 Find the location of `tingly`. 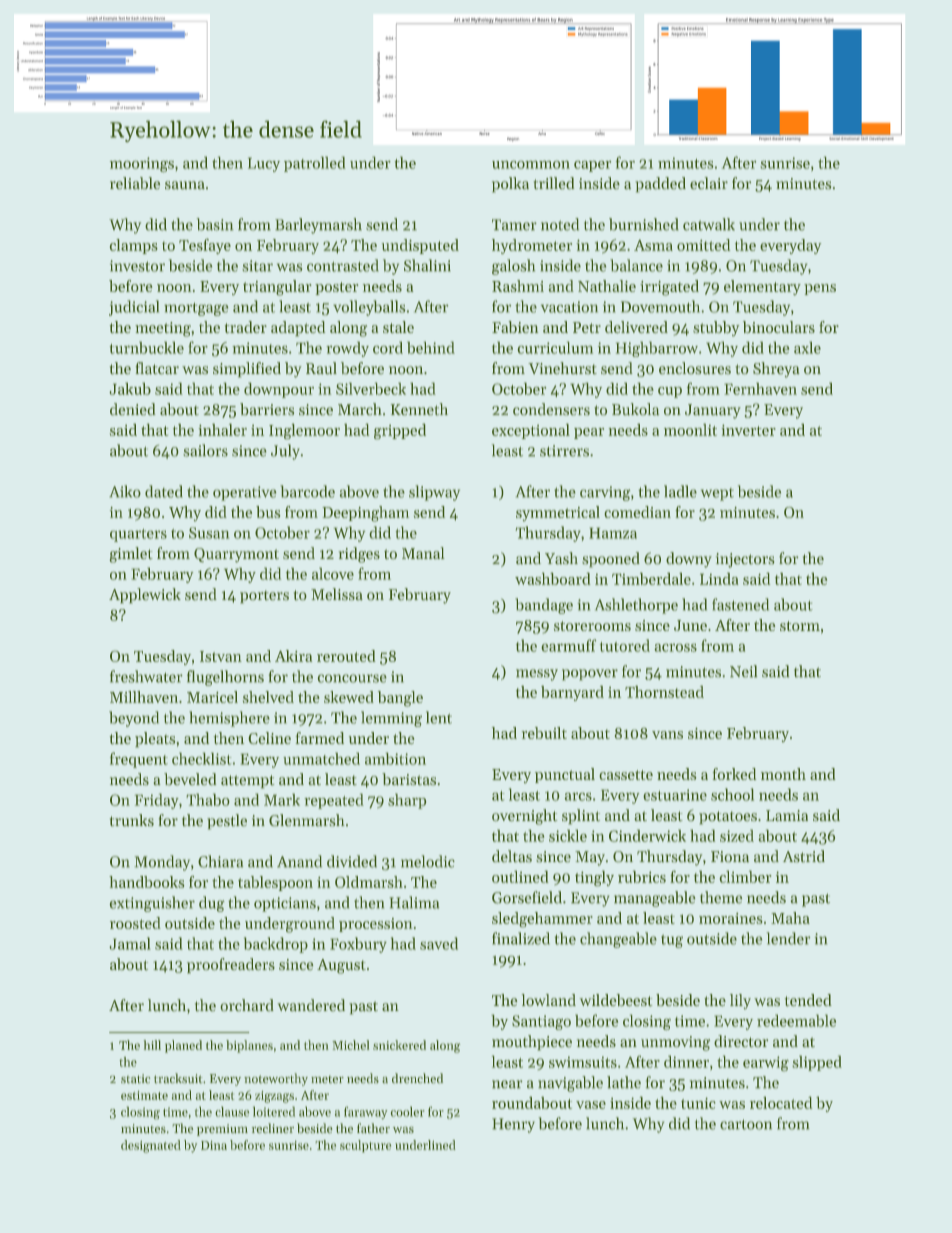

tingly is located at coordinates (594, 878).
